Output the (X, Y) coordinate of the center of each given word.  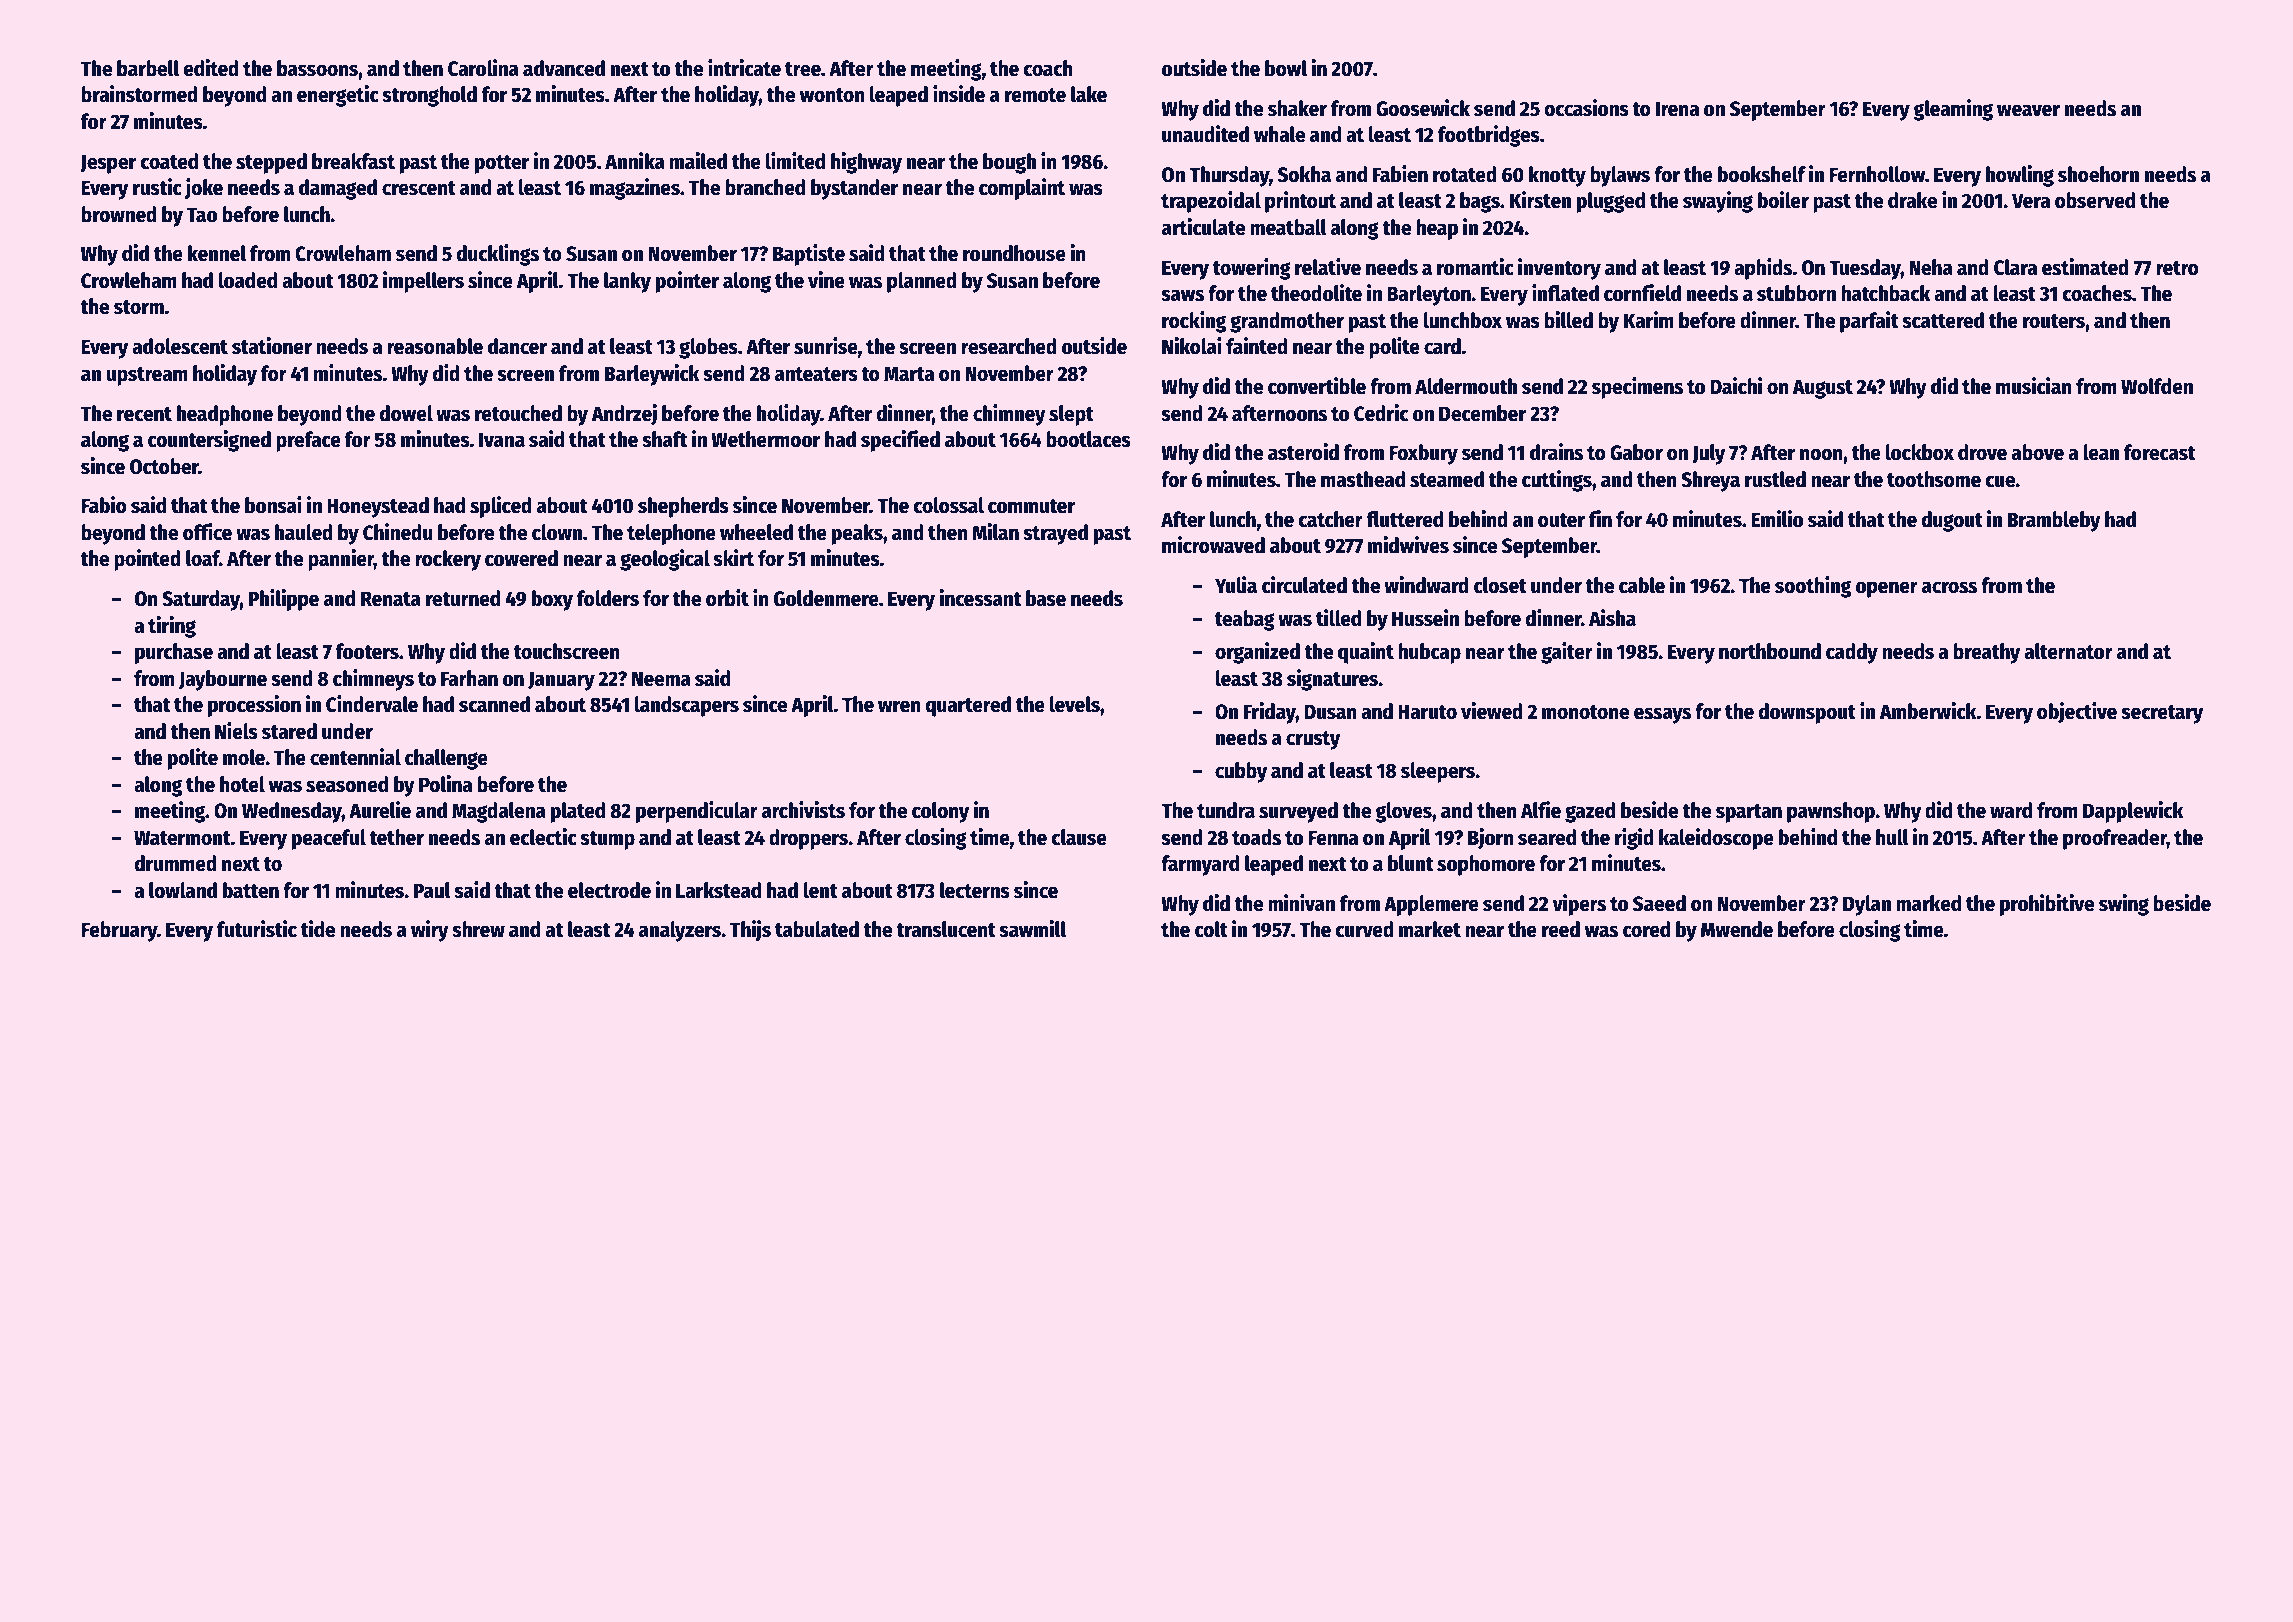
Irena (1677, 109)
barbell (148, 68)
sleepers (1438, 772)
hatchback (1885, 293)
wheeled (756, 532)
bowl (1286, 68)
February (119, 931)
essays (1662, 715)
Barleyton (1429, 295)
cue (2000, 481)
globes (708, 348)
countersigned (209, 441)
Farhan (469, 678)
